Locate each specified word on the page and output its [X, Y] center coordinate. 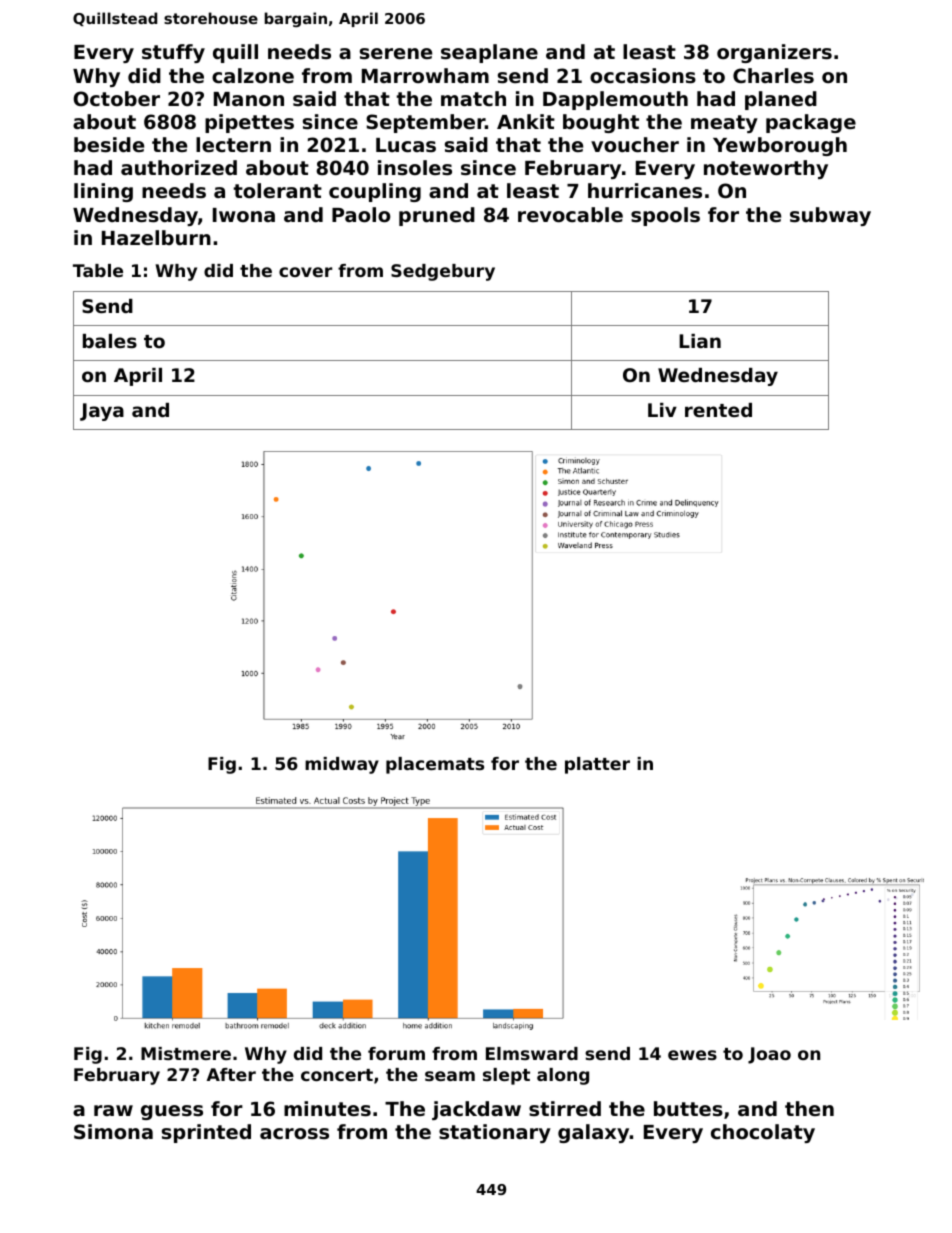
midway [342, 765]
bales [110, 341]
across [294, 1134]
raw [113, 1110]
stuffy [173, 53]
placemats [435, 765]
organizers [774, 53]
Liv [662, 410]
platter [597, 765]
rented [718, 410]
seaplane [489, 53]
